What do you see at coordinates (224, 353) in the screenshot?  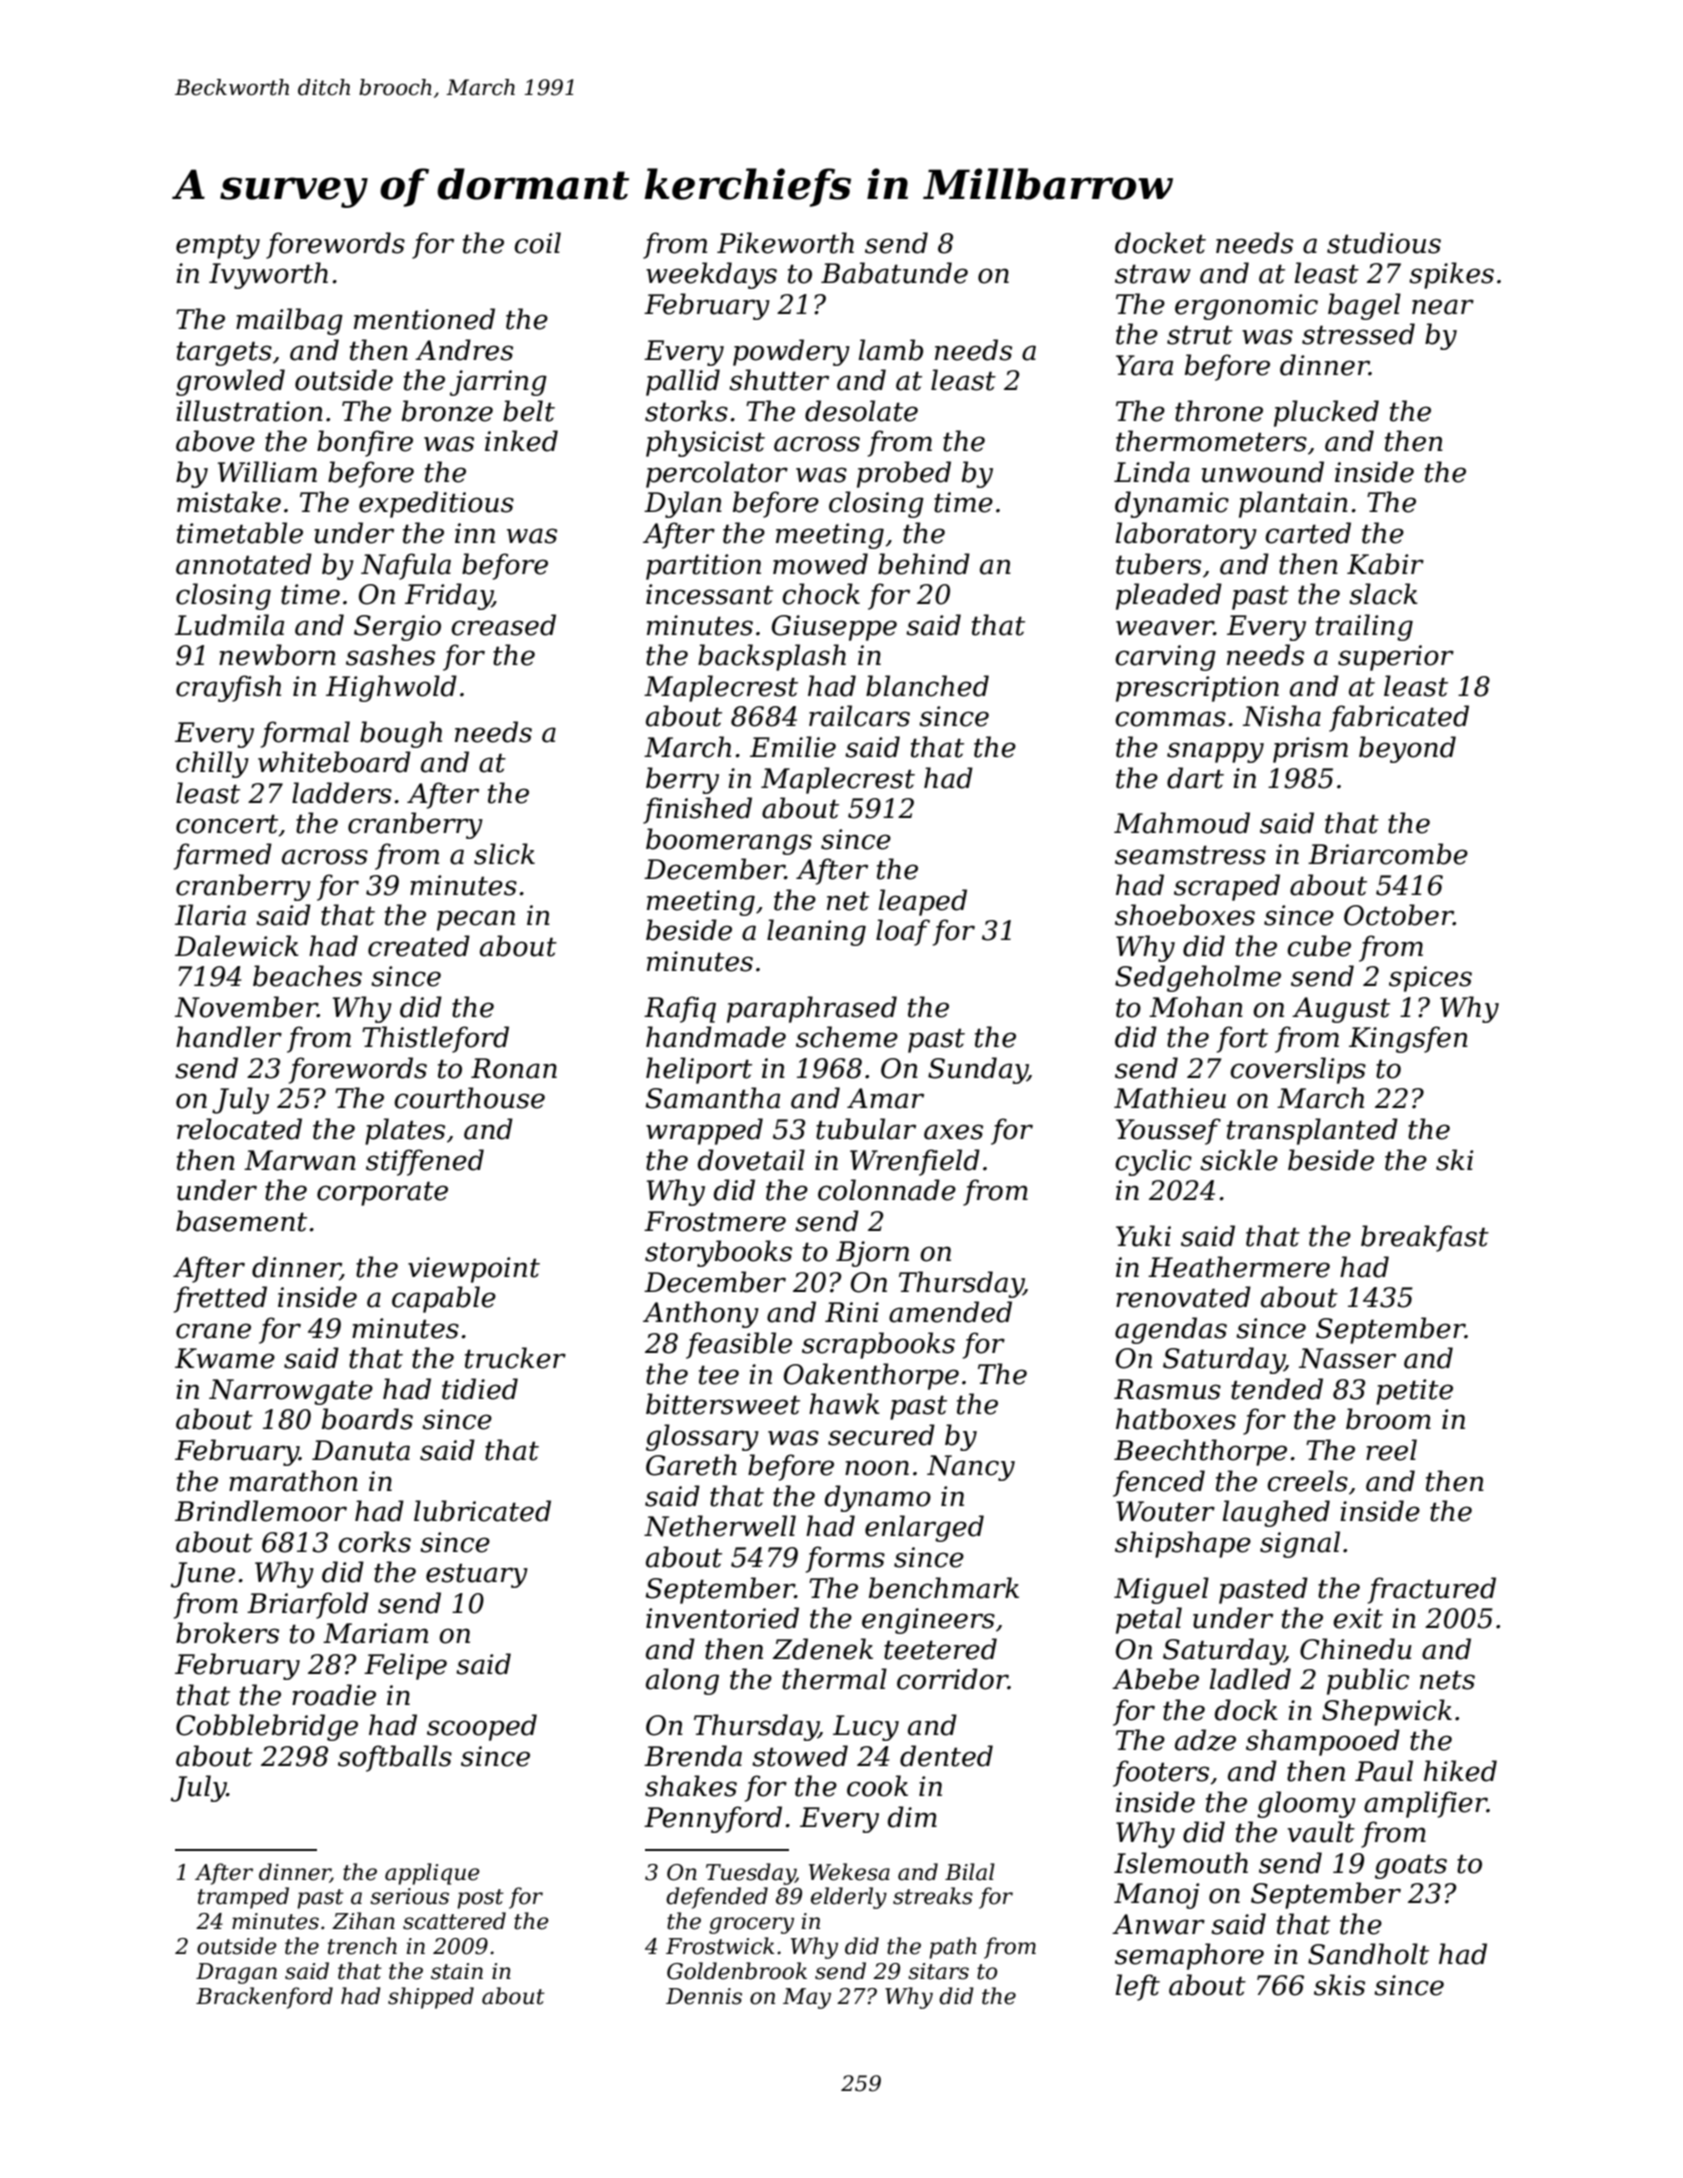 I see `targets` at bounding box center [224, 353].
